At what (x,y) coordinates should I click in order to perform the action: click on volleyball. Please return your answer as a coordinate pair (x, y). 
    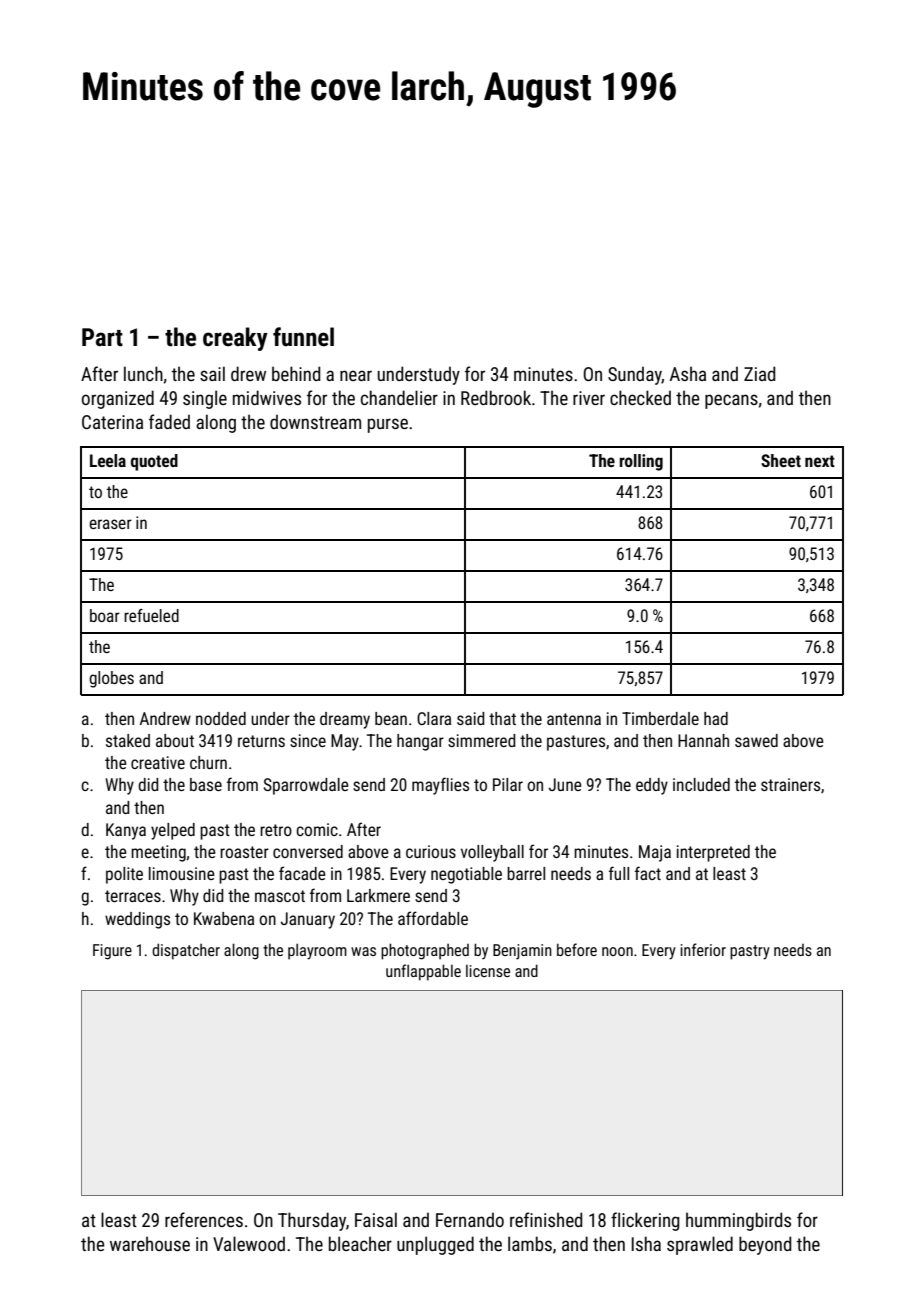
    Looking at the image, I should click on (492, 853).
